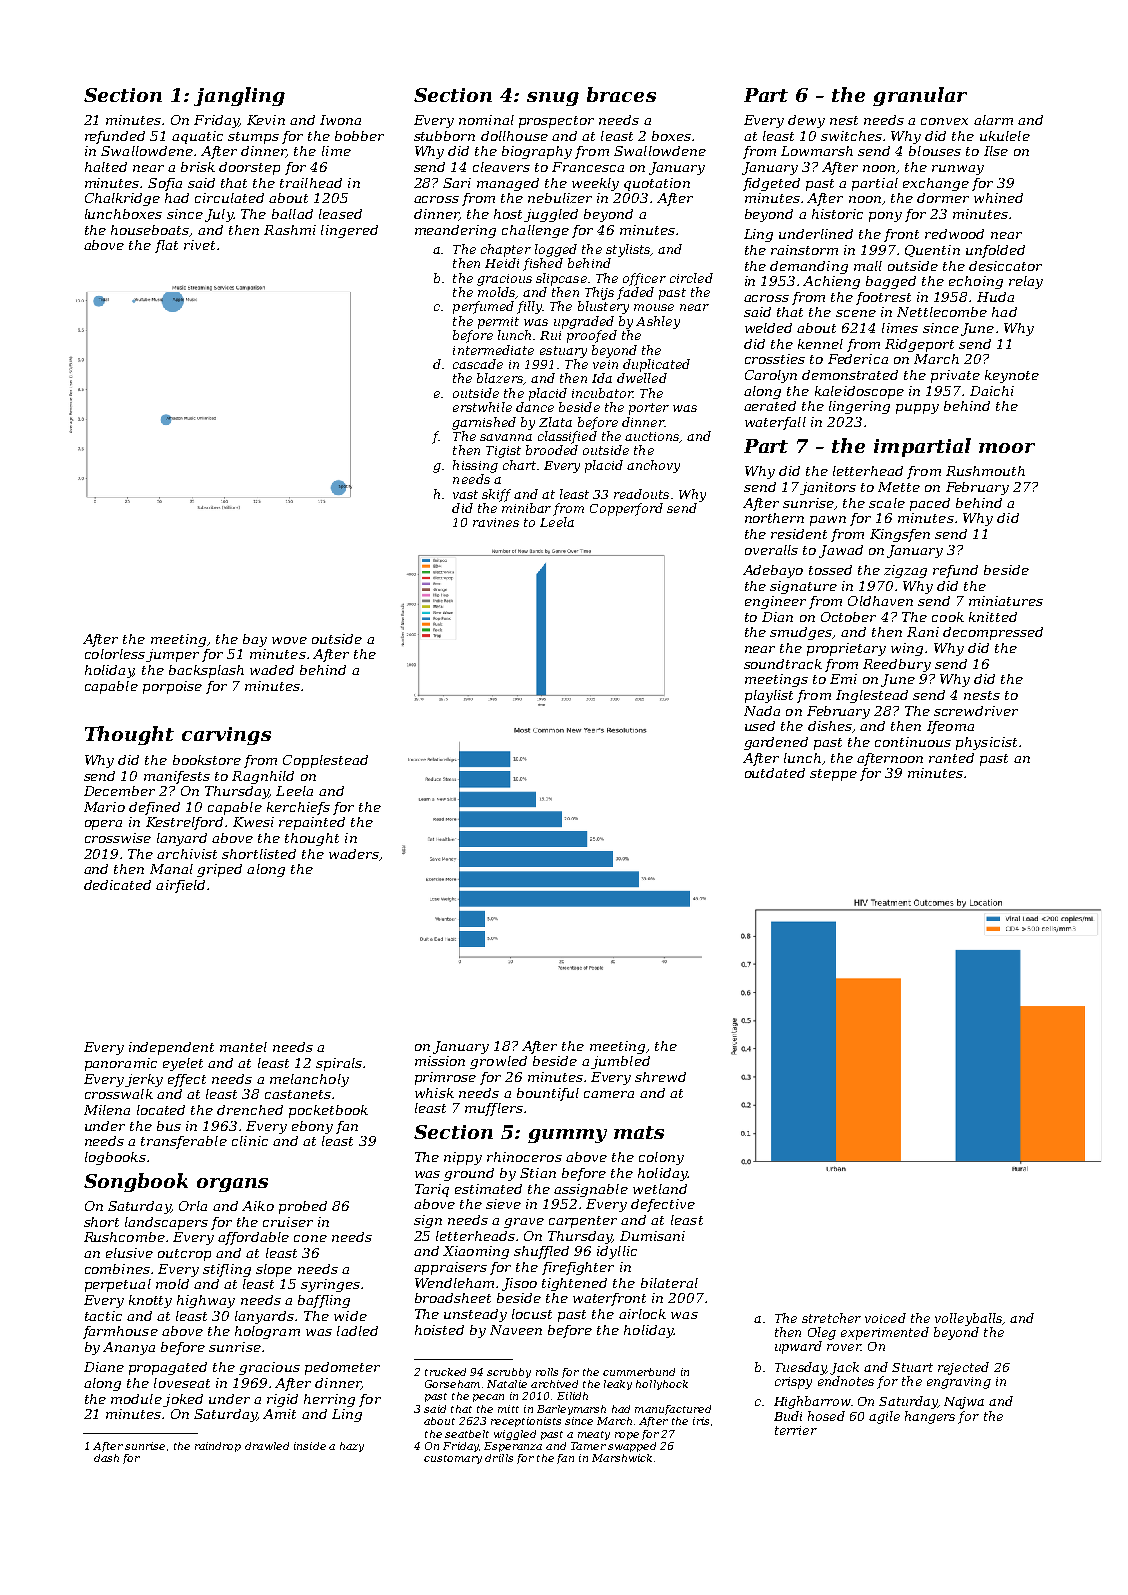 This page has width=1128, height=1595. Describe the element at coordinates (172, 655) in the page. I see `jumper` at that location.
